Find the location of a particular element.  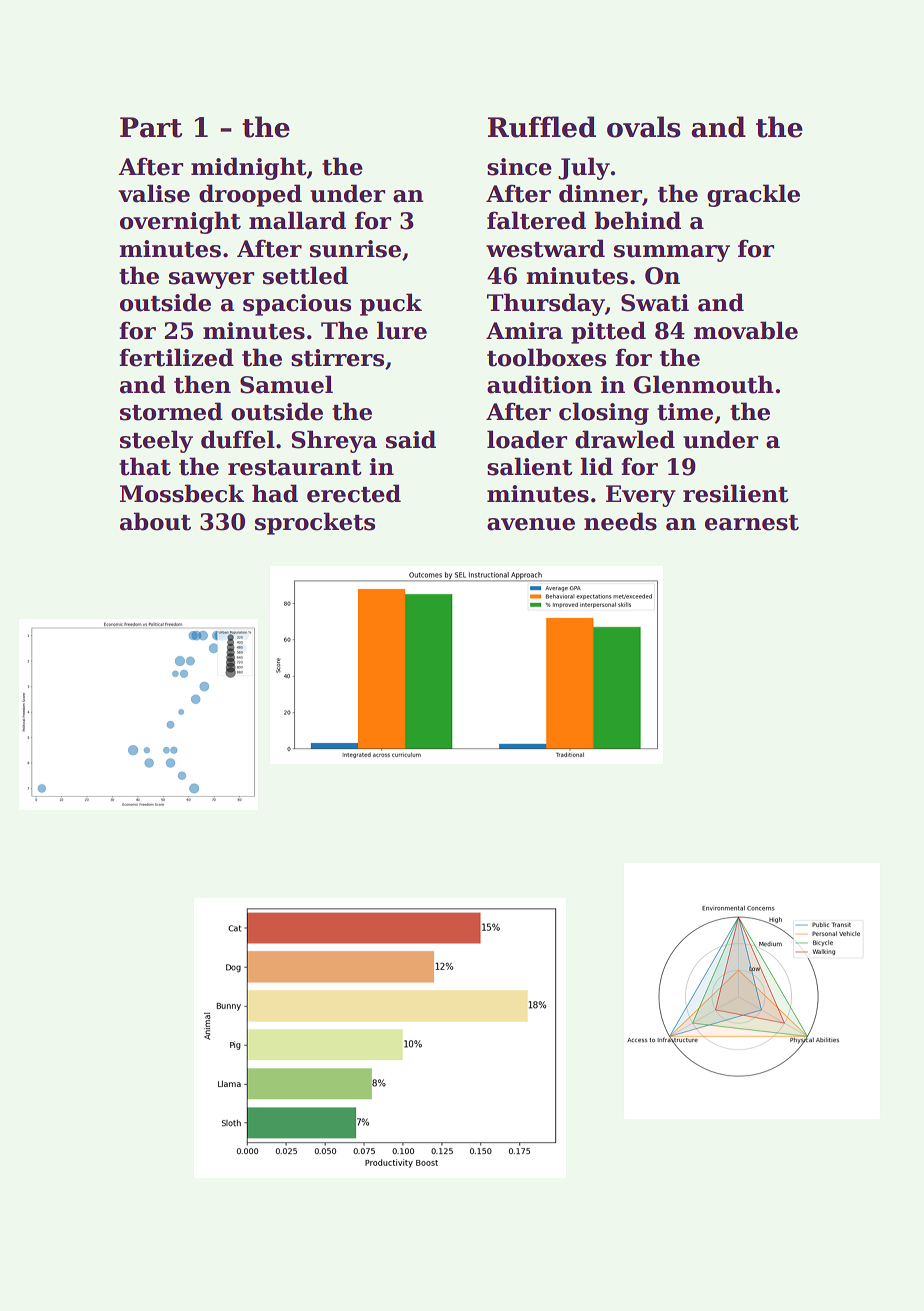

fertilized is located at coordinates (176, 357).
